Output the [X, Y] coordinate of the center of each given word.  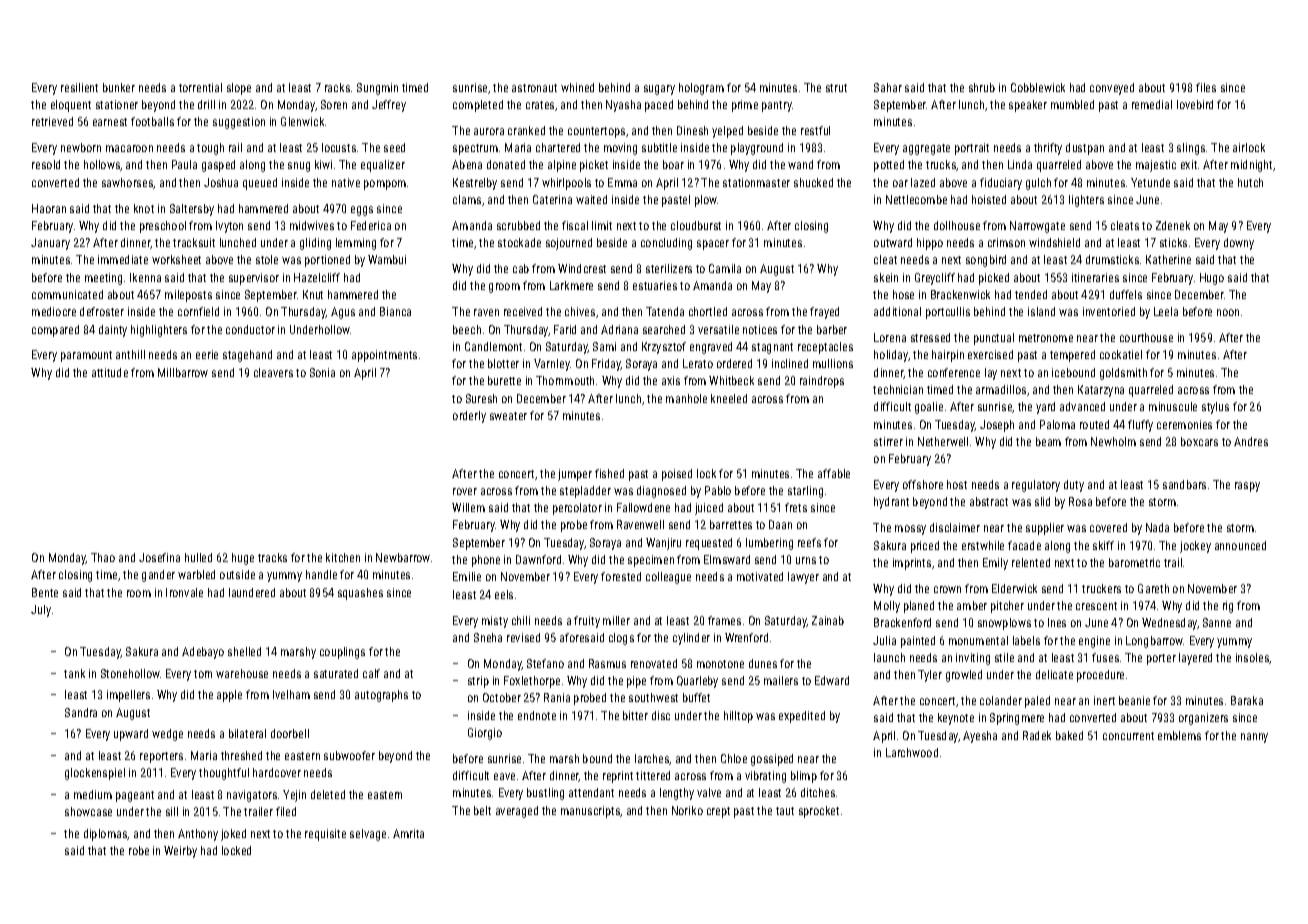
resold [46, 164]
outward [893, 242]
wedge [167, 735]
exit [1189, 164]
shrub [982, 87]
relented [1031, 562]
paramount [86, 356]
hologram [701, 89]
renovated [654, 663]
